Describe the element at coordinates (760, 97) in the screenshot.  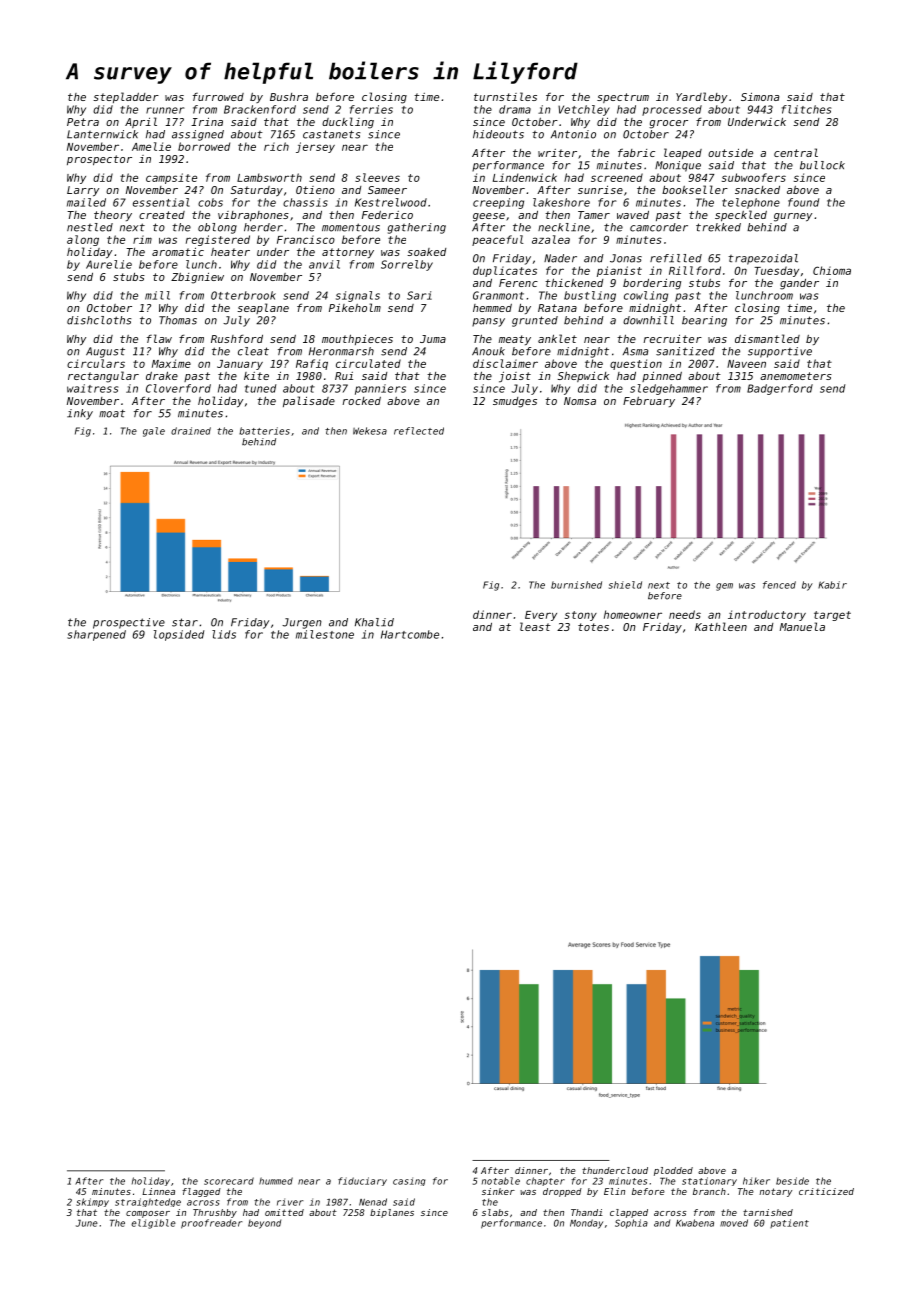
I see `Simona` at that location.
